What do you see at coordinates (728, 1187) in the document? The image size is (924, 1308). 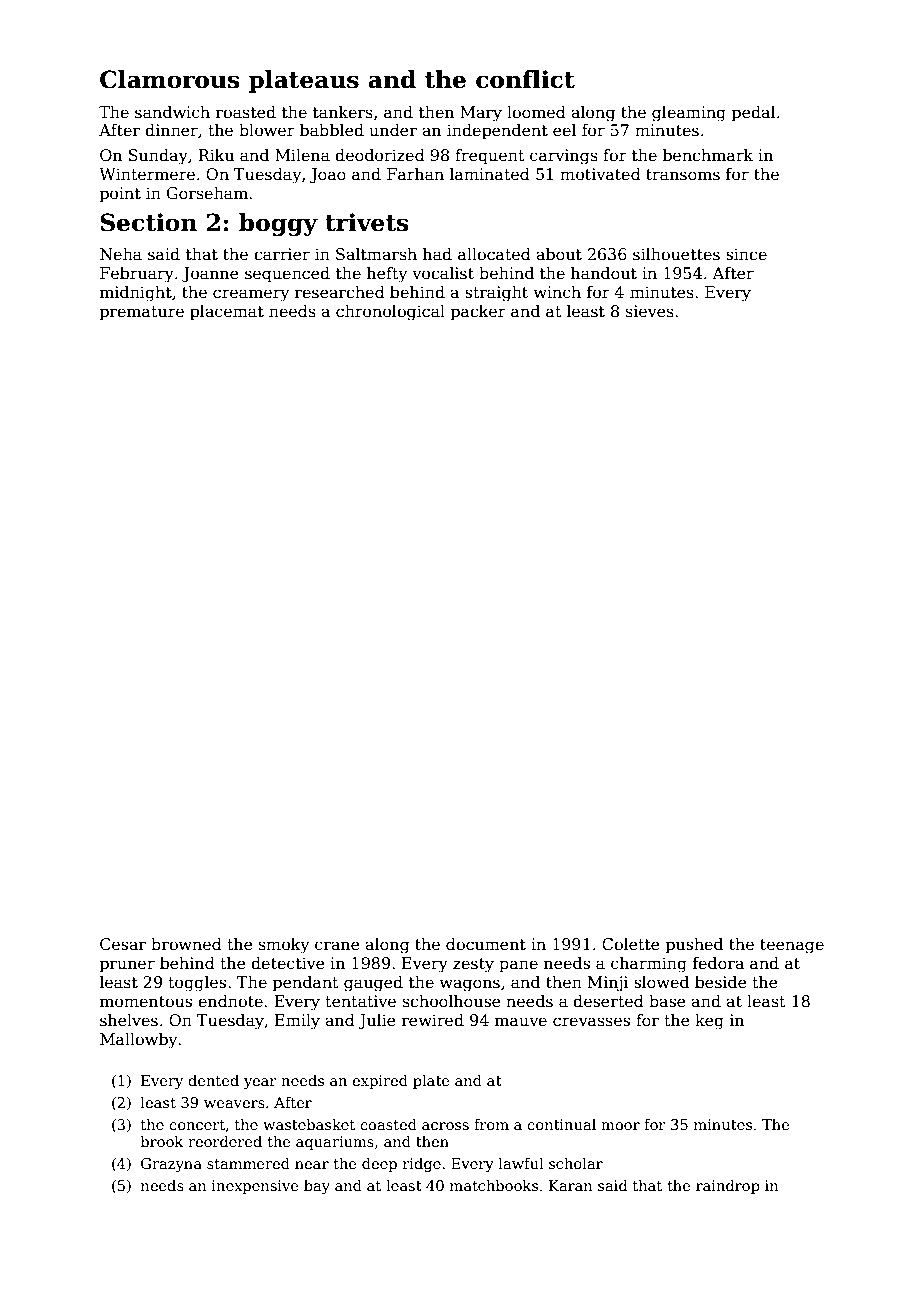 I see `raindrop` at bounding box center [728, 1187].
